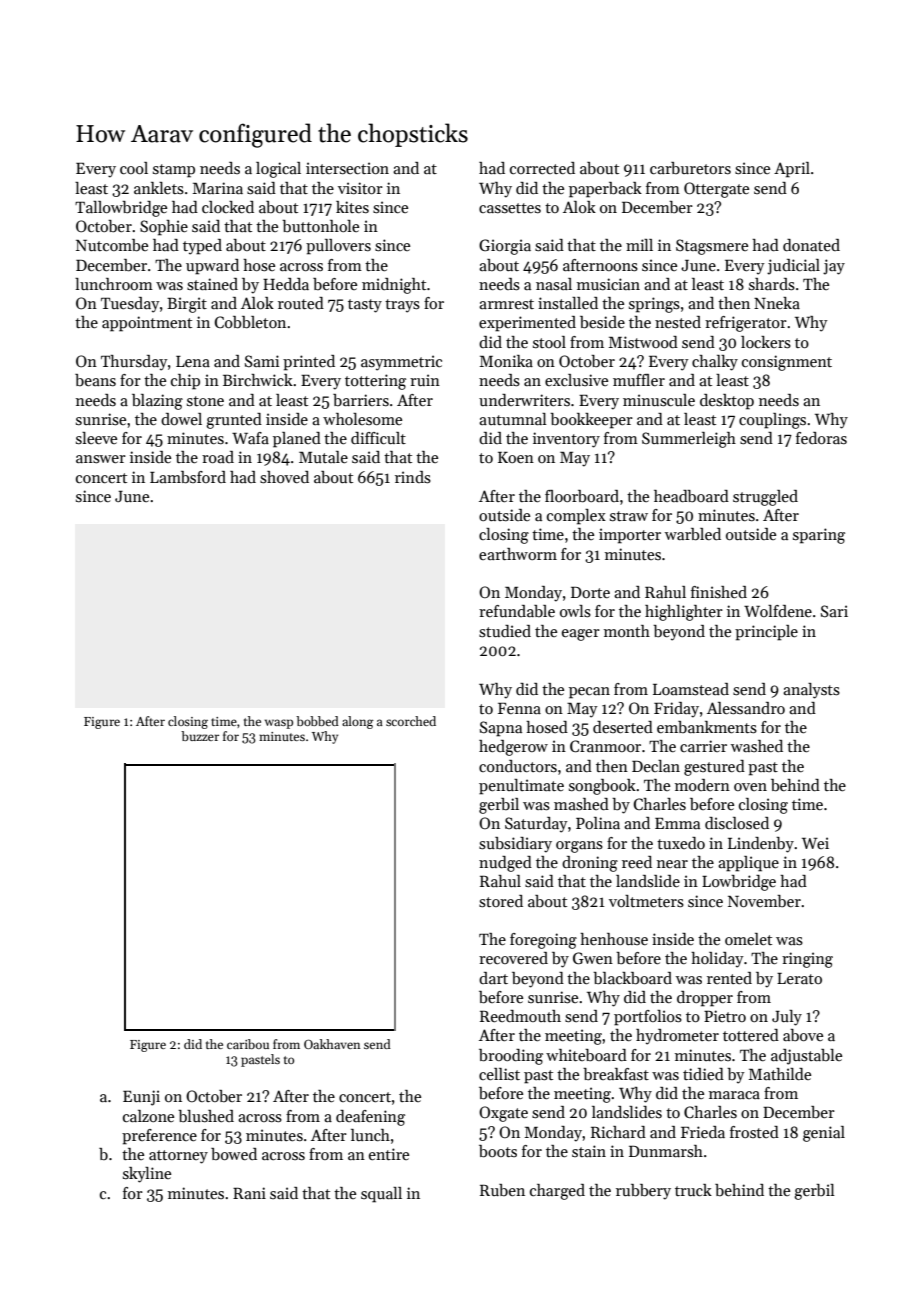 Image resolution: width=924 pixels, height=1308 pixels. Describe the element at coordinates (793, 267) in the image. I see `judicial` at that location.
